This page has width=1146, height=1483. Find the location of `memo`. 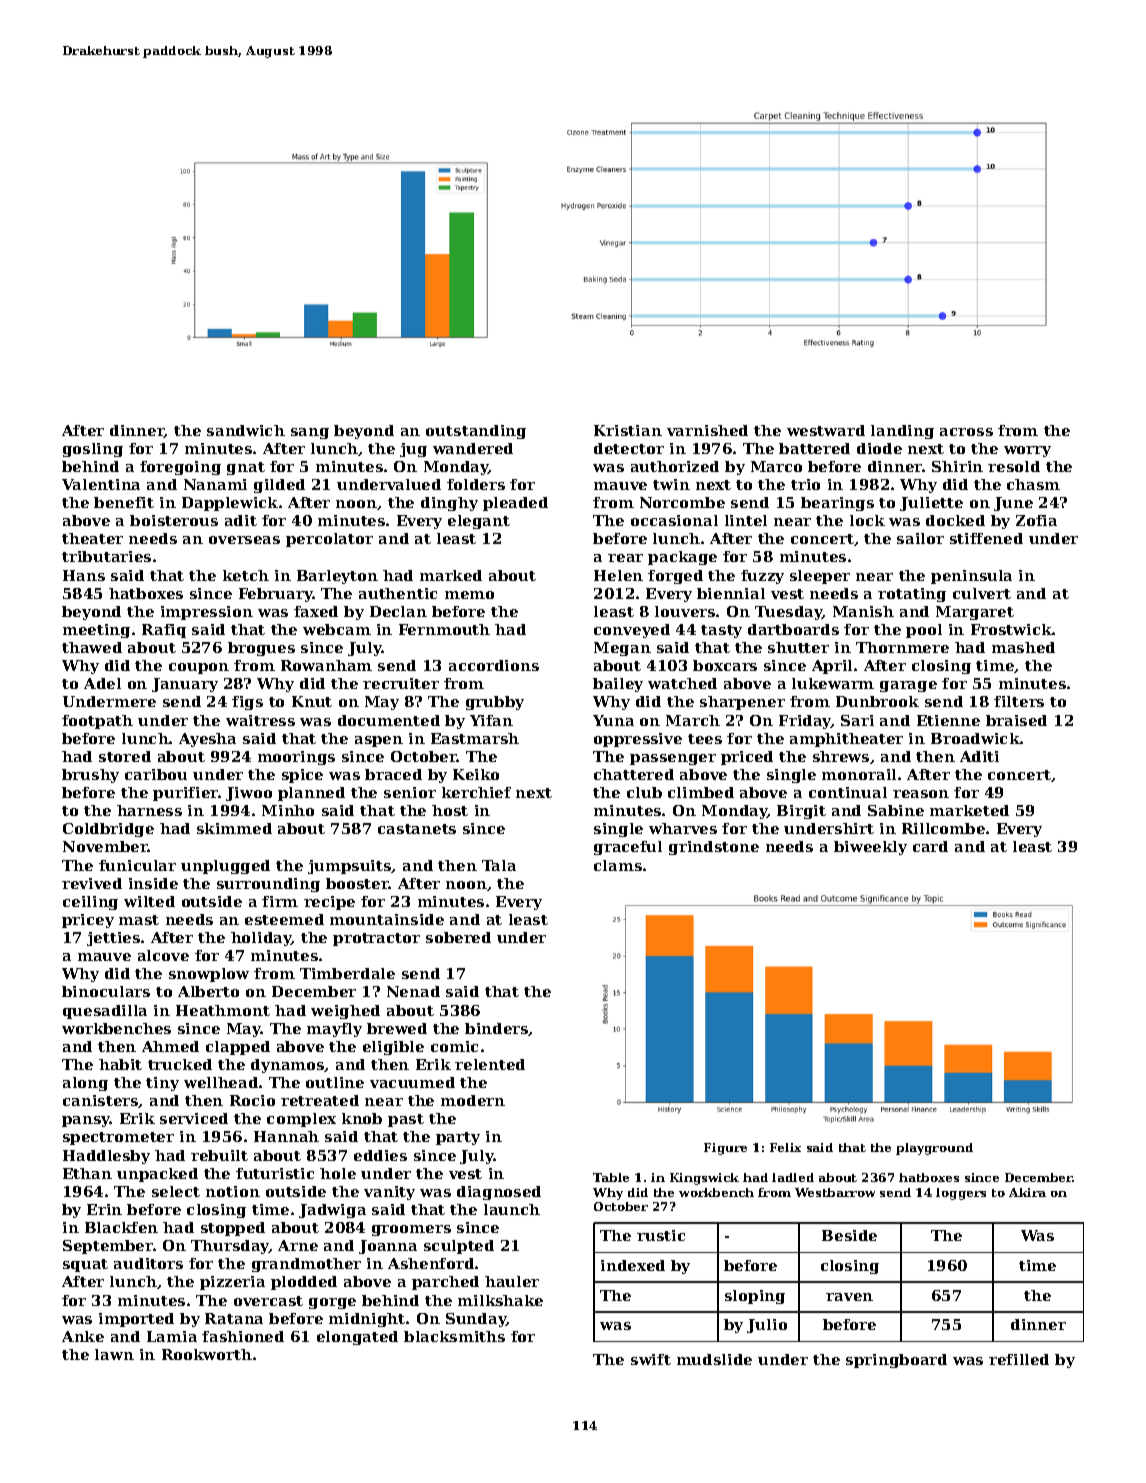

memo is located at coordinates (469, 595).
